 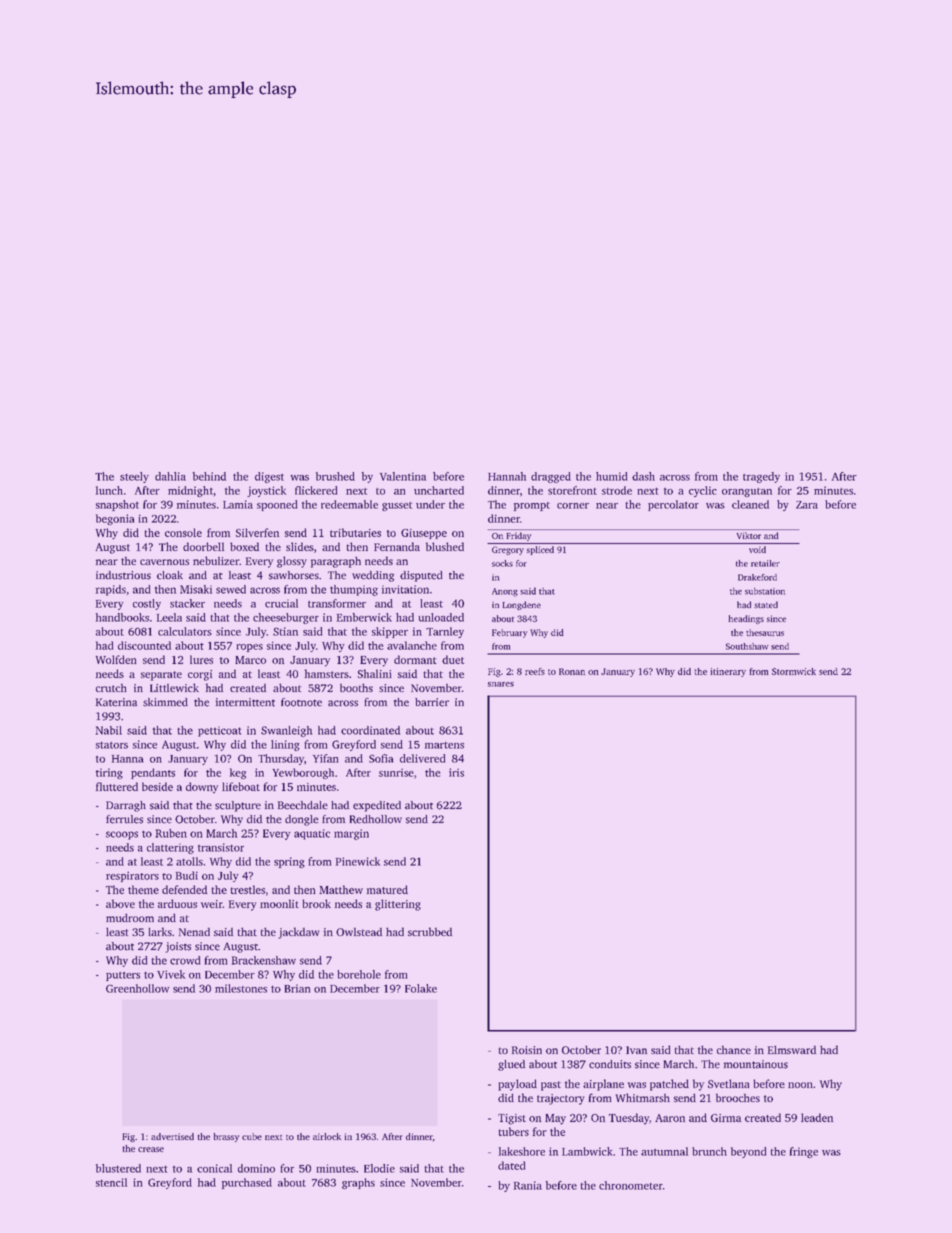 I want to click on Emberwick, so click(x=364, y=617).
